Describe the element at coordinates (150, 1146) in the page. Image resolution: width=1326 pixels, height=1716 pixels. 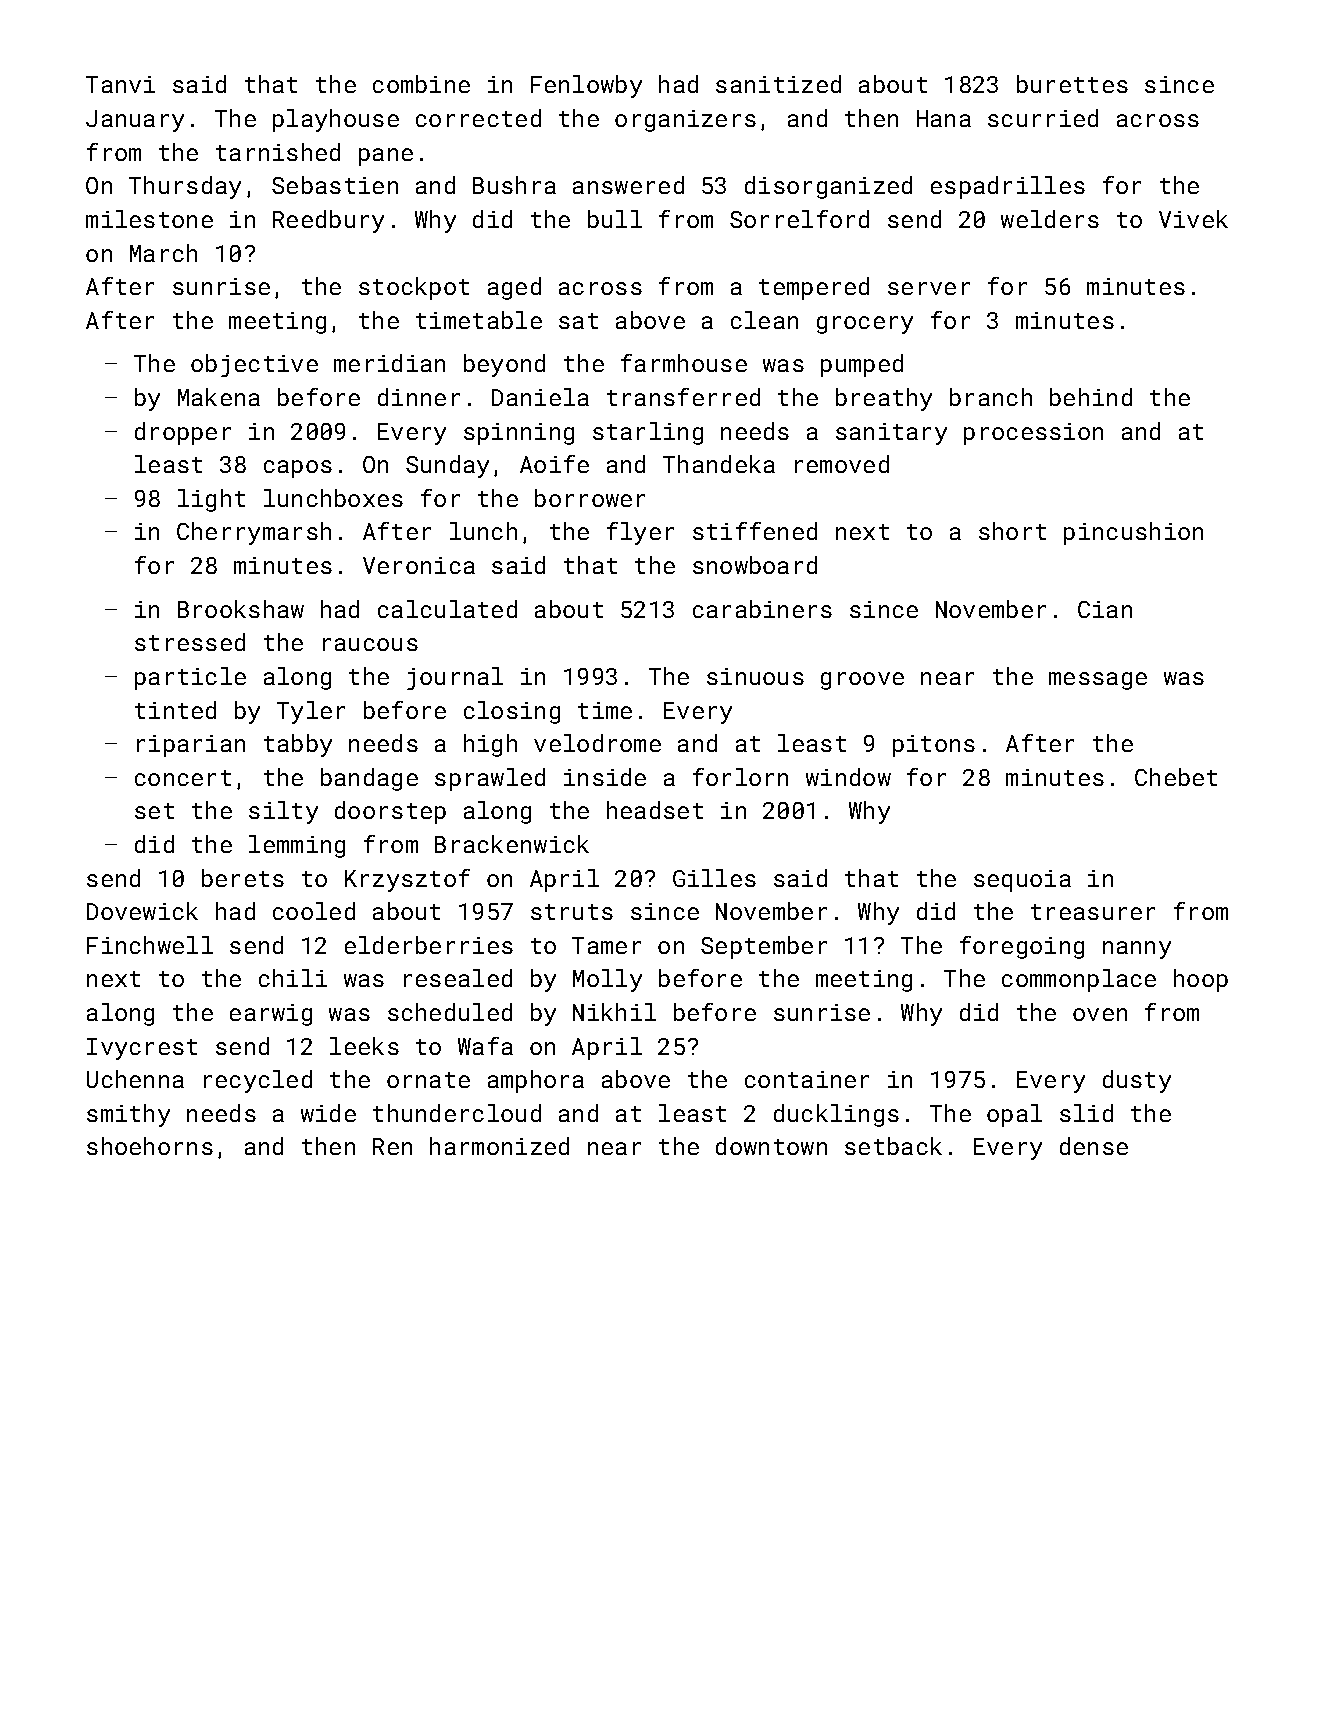
I see `shoehorns` at that location.
